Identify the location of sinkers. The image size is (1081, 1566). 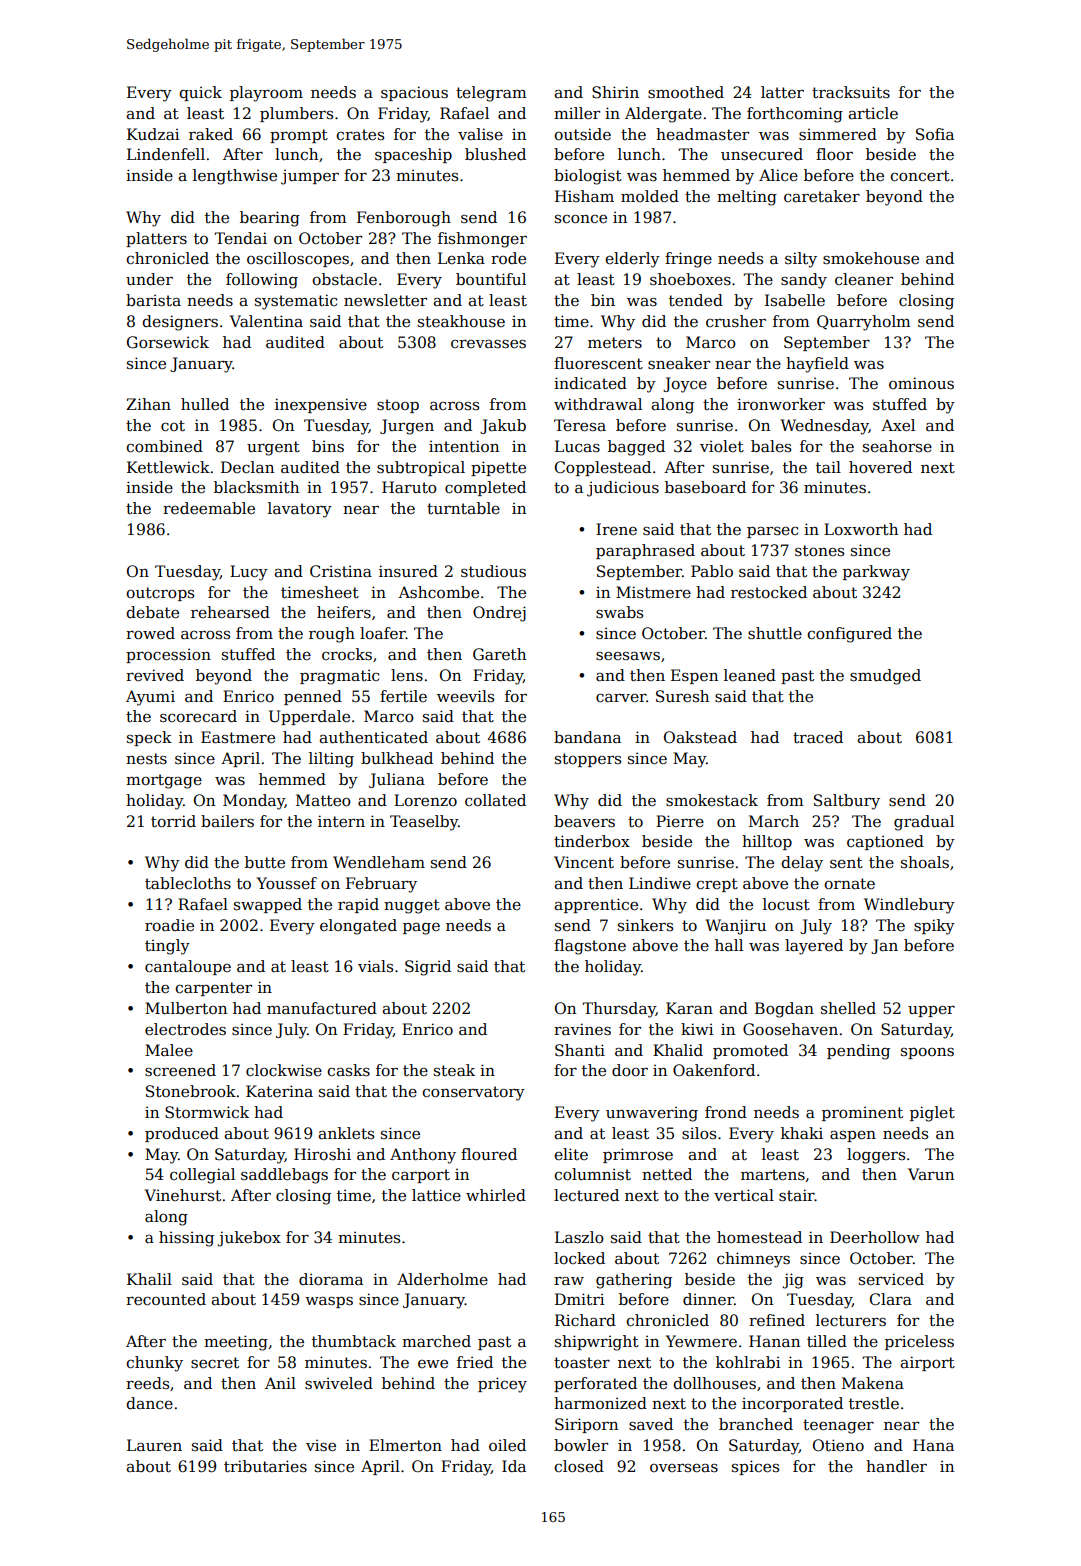
(645, 925).
